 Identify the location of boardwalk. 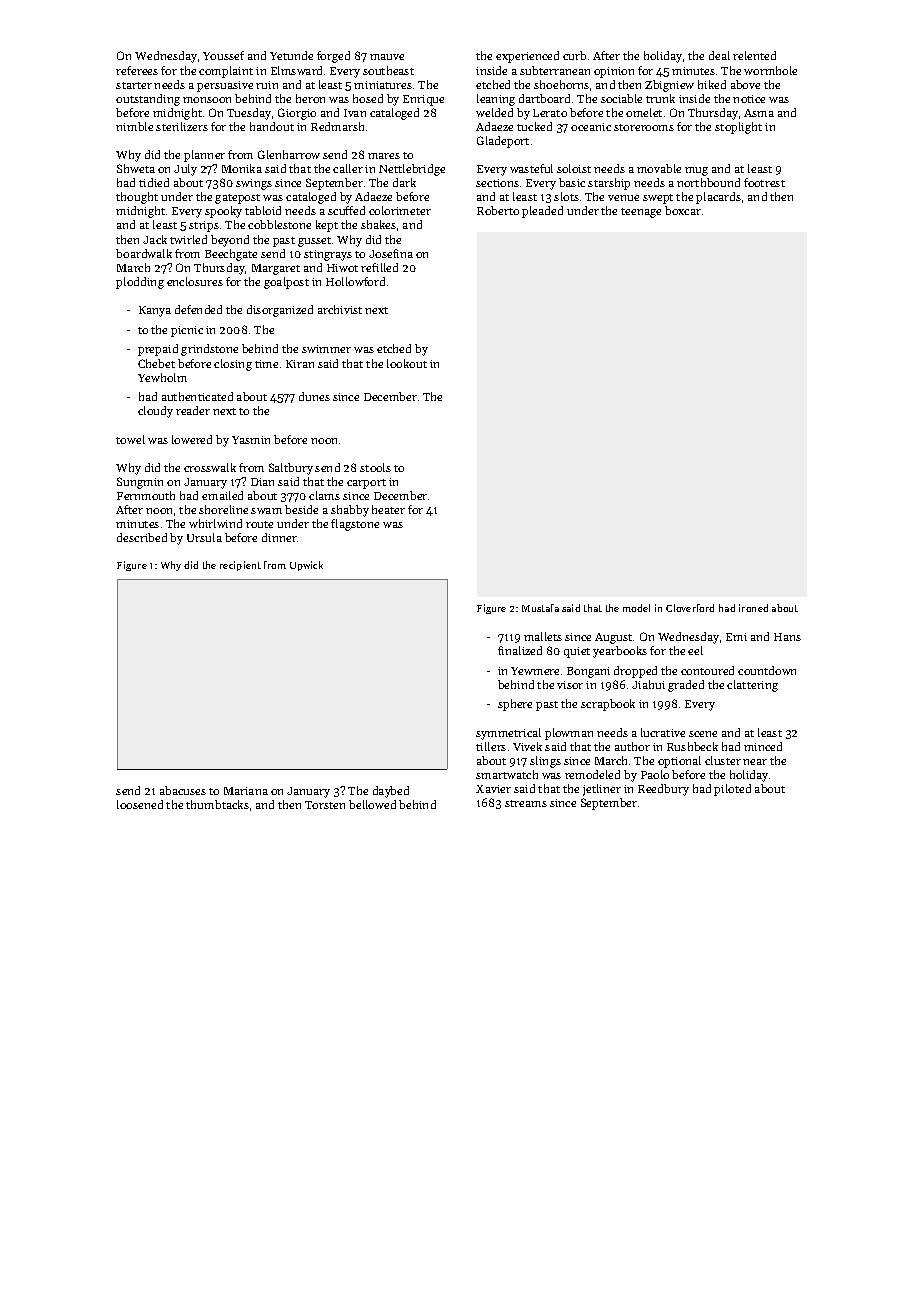
(144, 253).
